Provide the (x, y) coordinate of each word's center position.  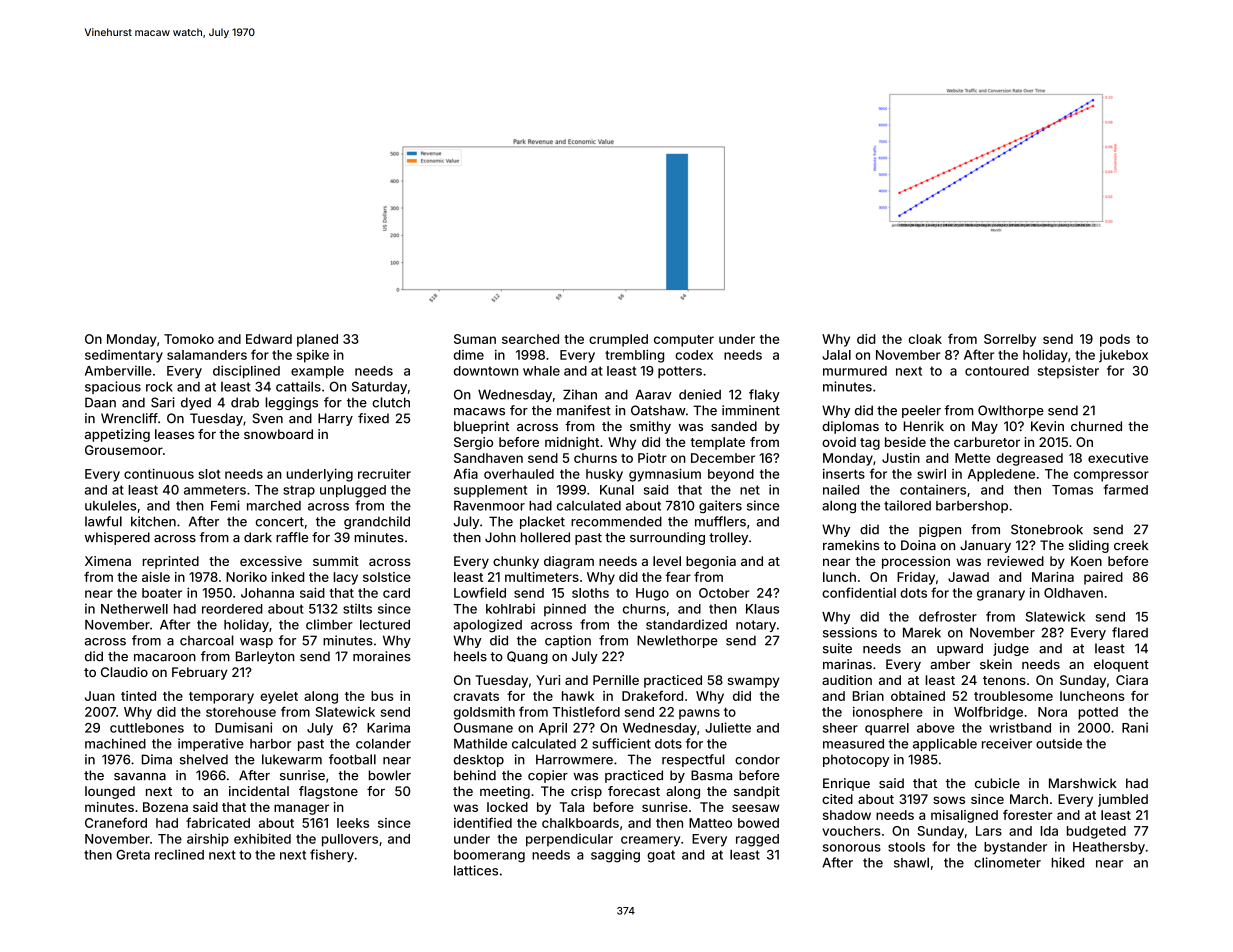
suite (837, 648)
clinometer (1007, 862)
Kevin (1047, 426)
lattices (476, 870)
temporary (221, 698)
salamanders (207, 355)
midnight (572, 443)
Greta (133, 855)
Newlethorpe (677, 641)
